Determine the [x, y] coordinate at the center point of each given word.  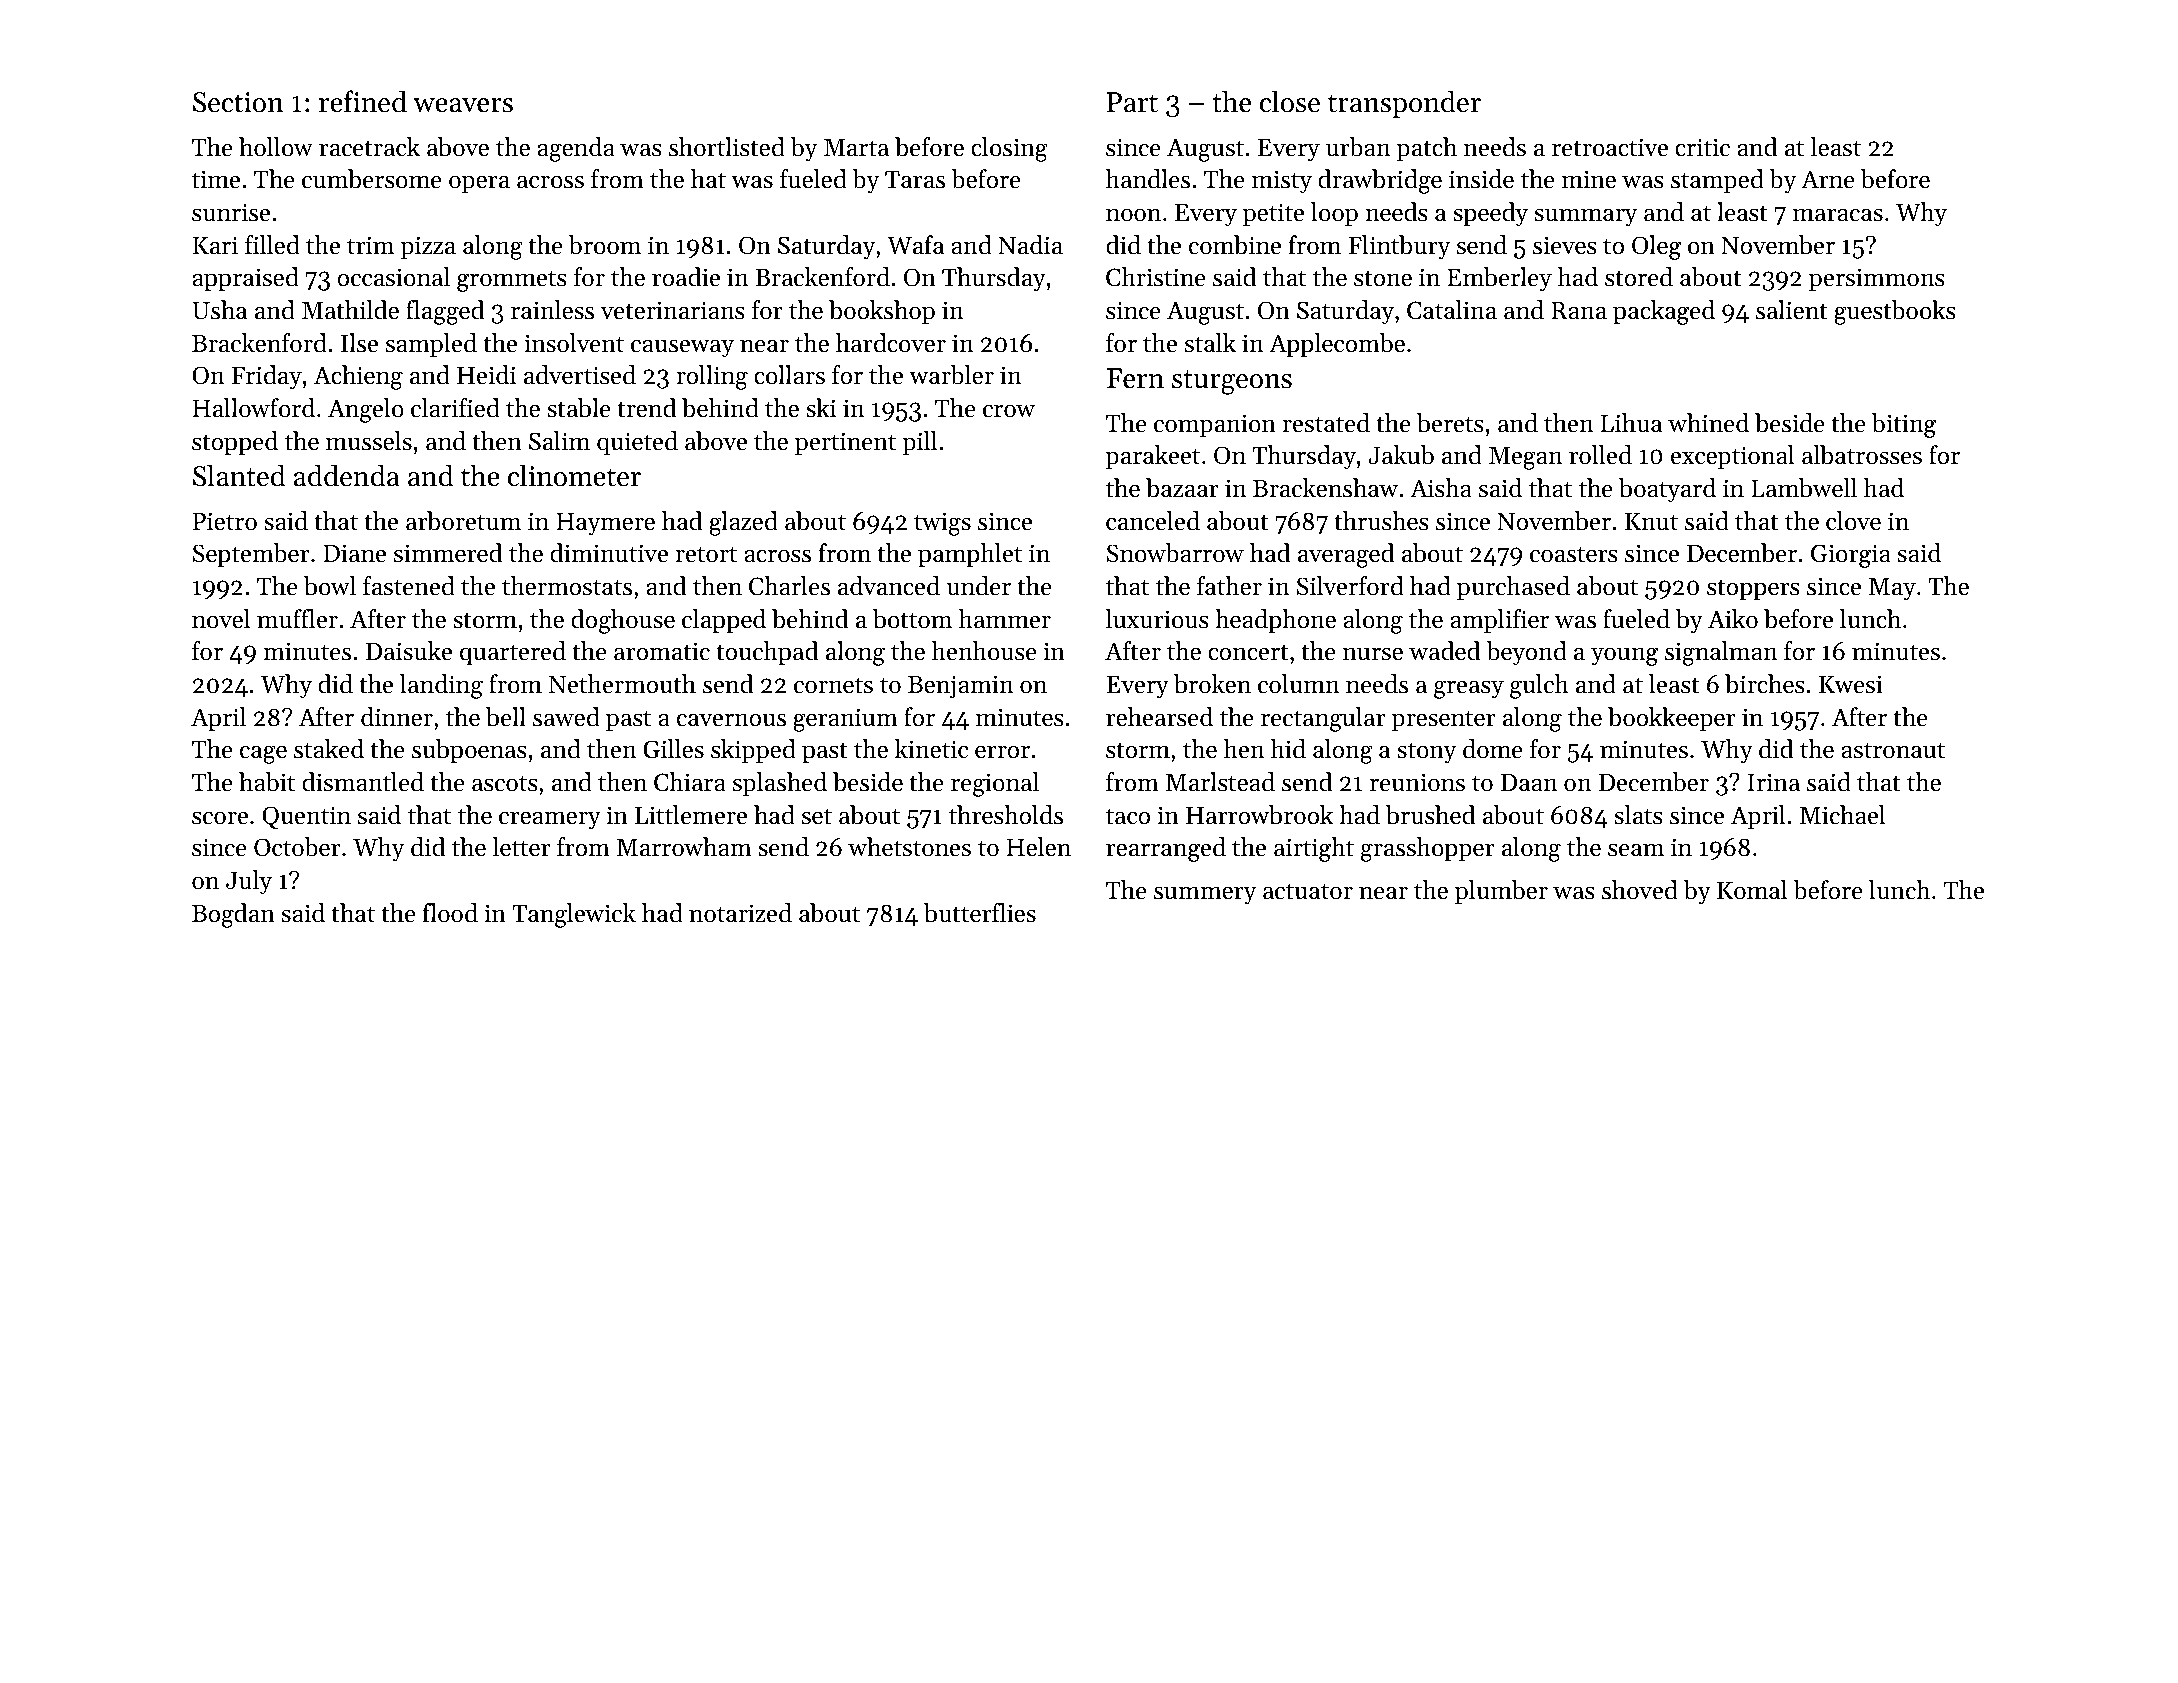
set [817, 816]
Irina [1773, 782]
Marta [856, 148]
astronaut [1893, 750]
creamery [550, 821]
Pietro [225, 521]
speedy [1490, 214]
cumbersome [372, 179]
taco [1128, 816]
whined [1708, 423]
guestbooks [1895, 312]
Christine [1156, 277]
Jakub [1401, 455]
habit [267, 782]
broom [605, 245]
